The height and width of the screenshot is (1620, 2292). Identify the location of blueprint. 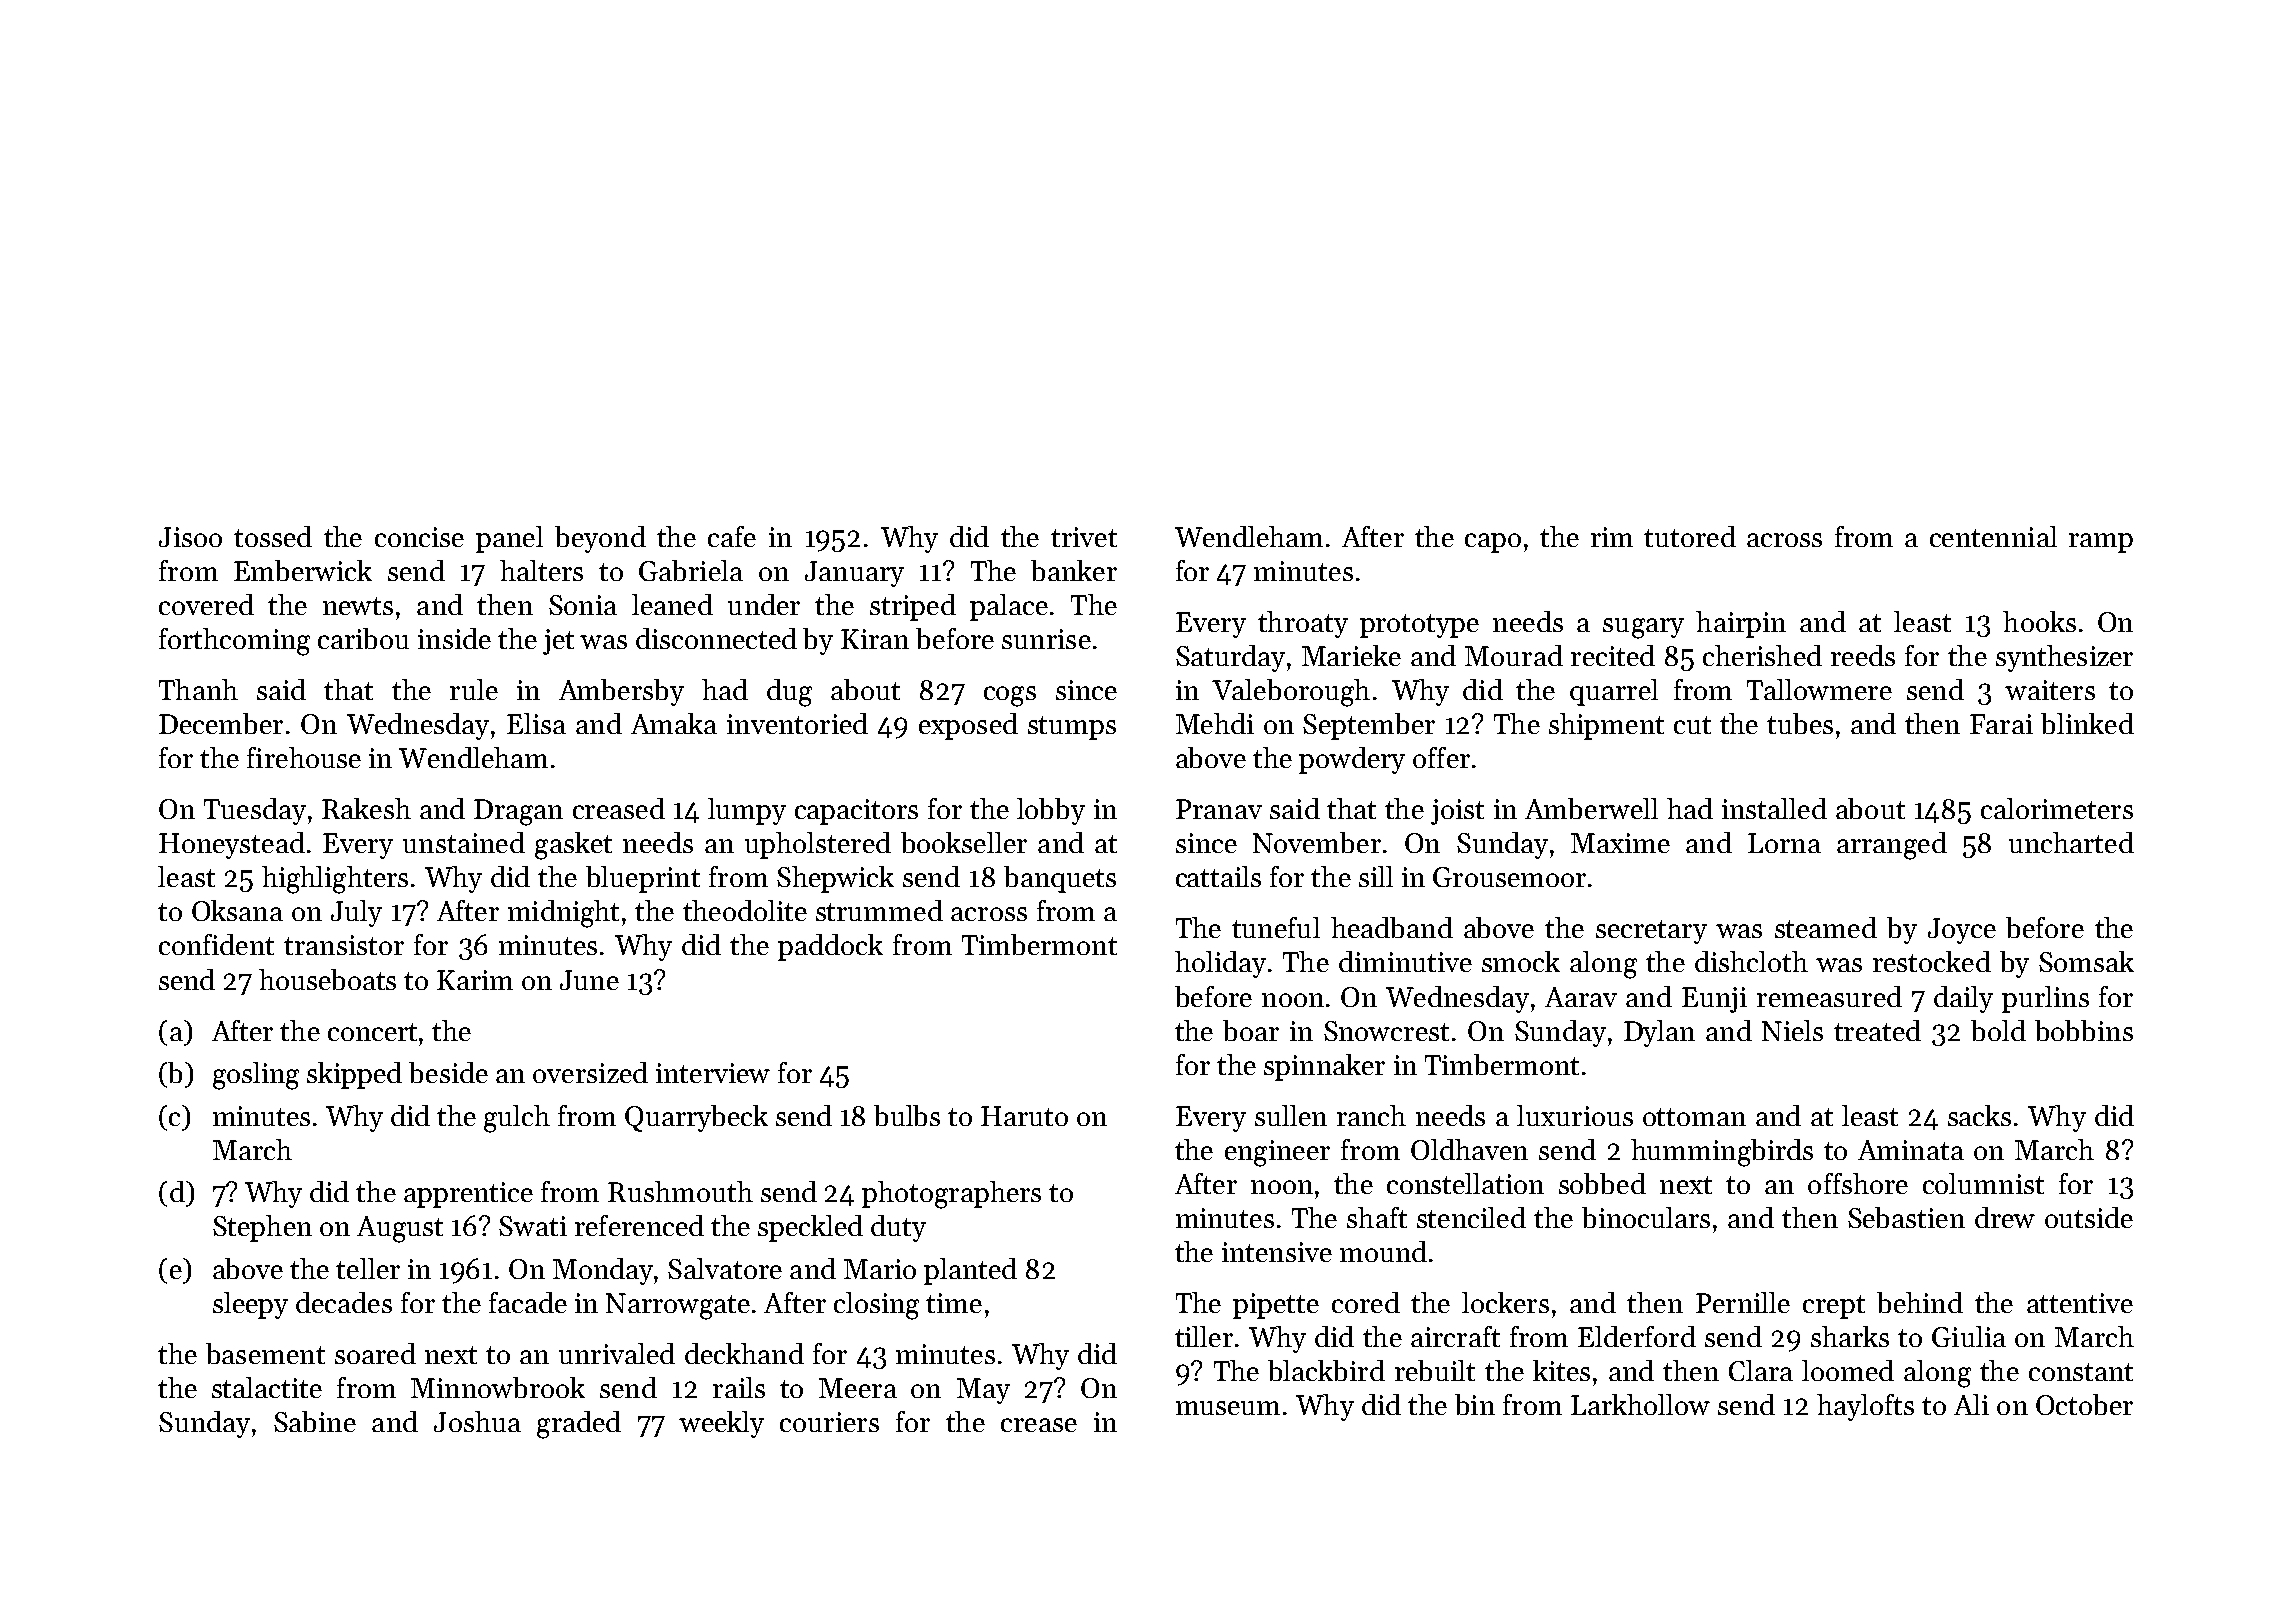
(643, 879).
